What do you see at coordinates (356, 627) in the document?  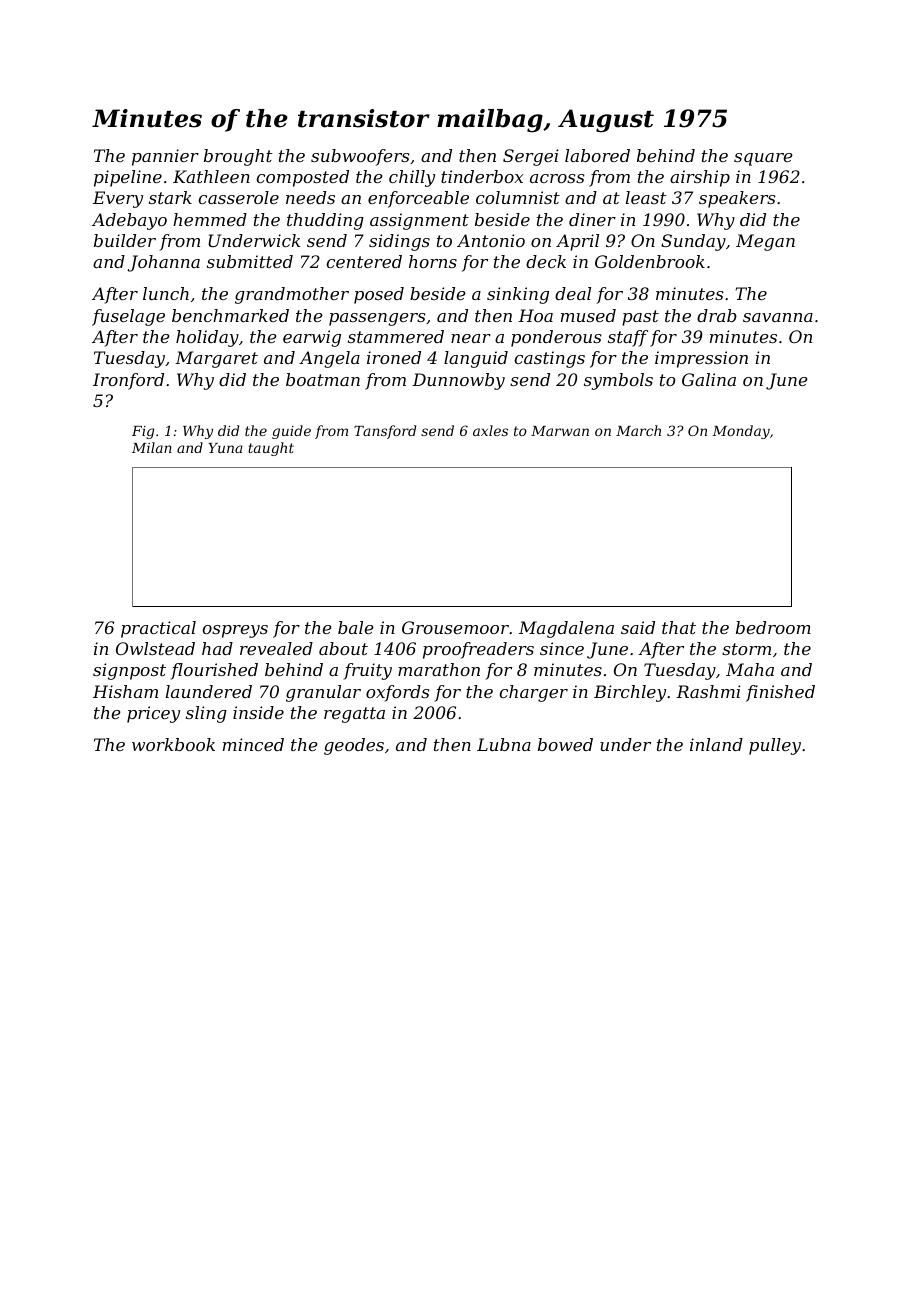 I see `bale` at bounding box center [356, 627].
